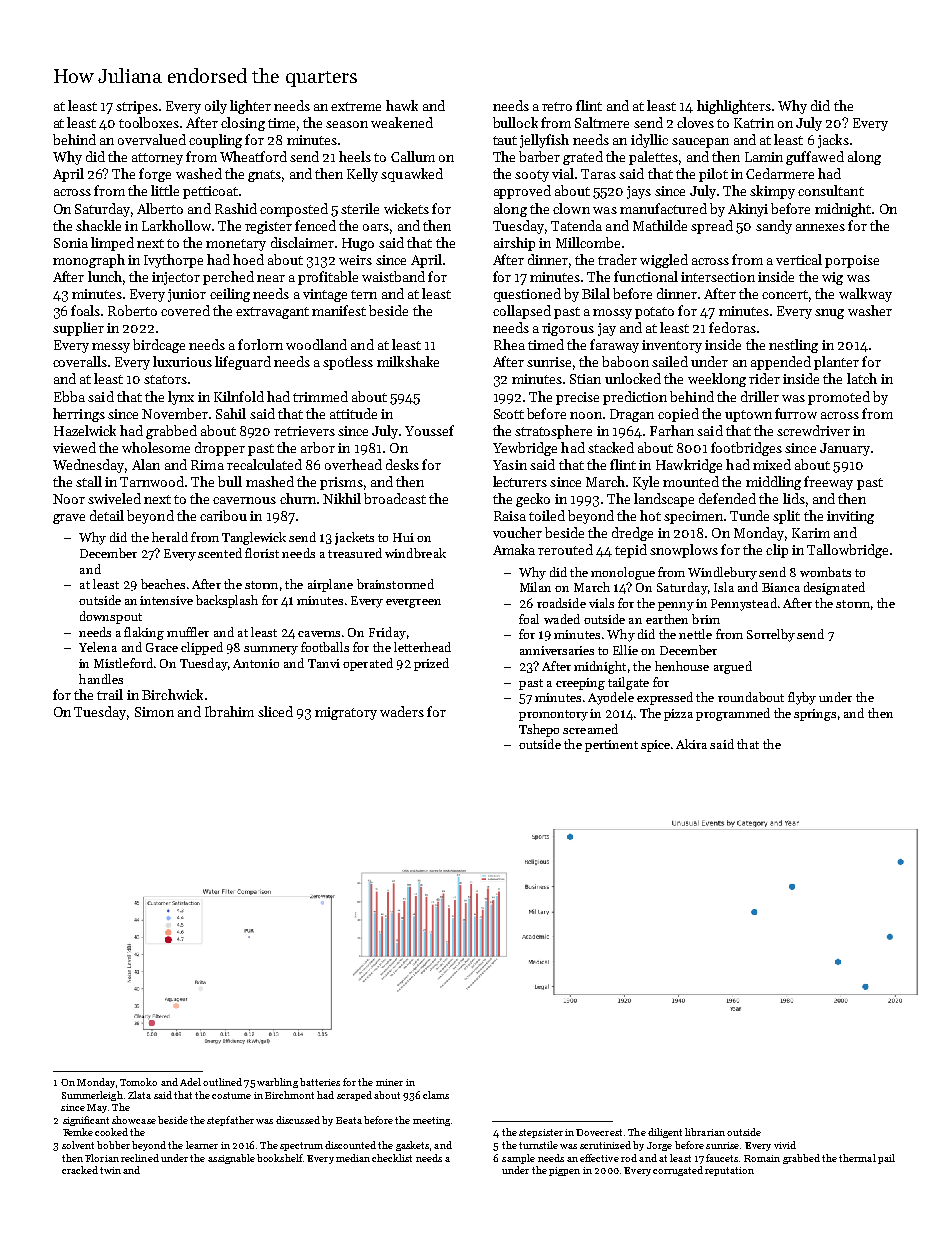 The height and width of the page is (1233, 952). What do you see at coordinates (815, 715) in the page?
I see `springs` at bounding box center [815, 715].
